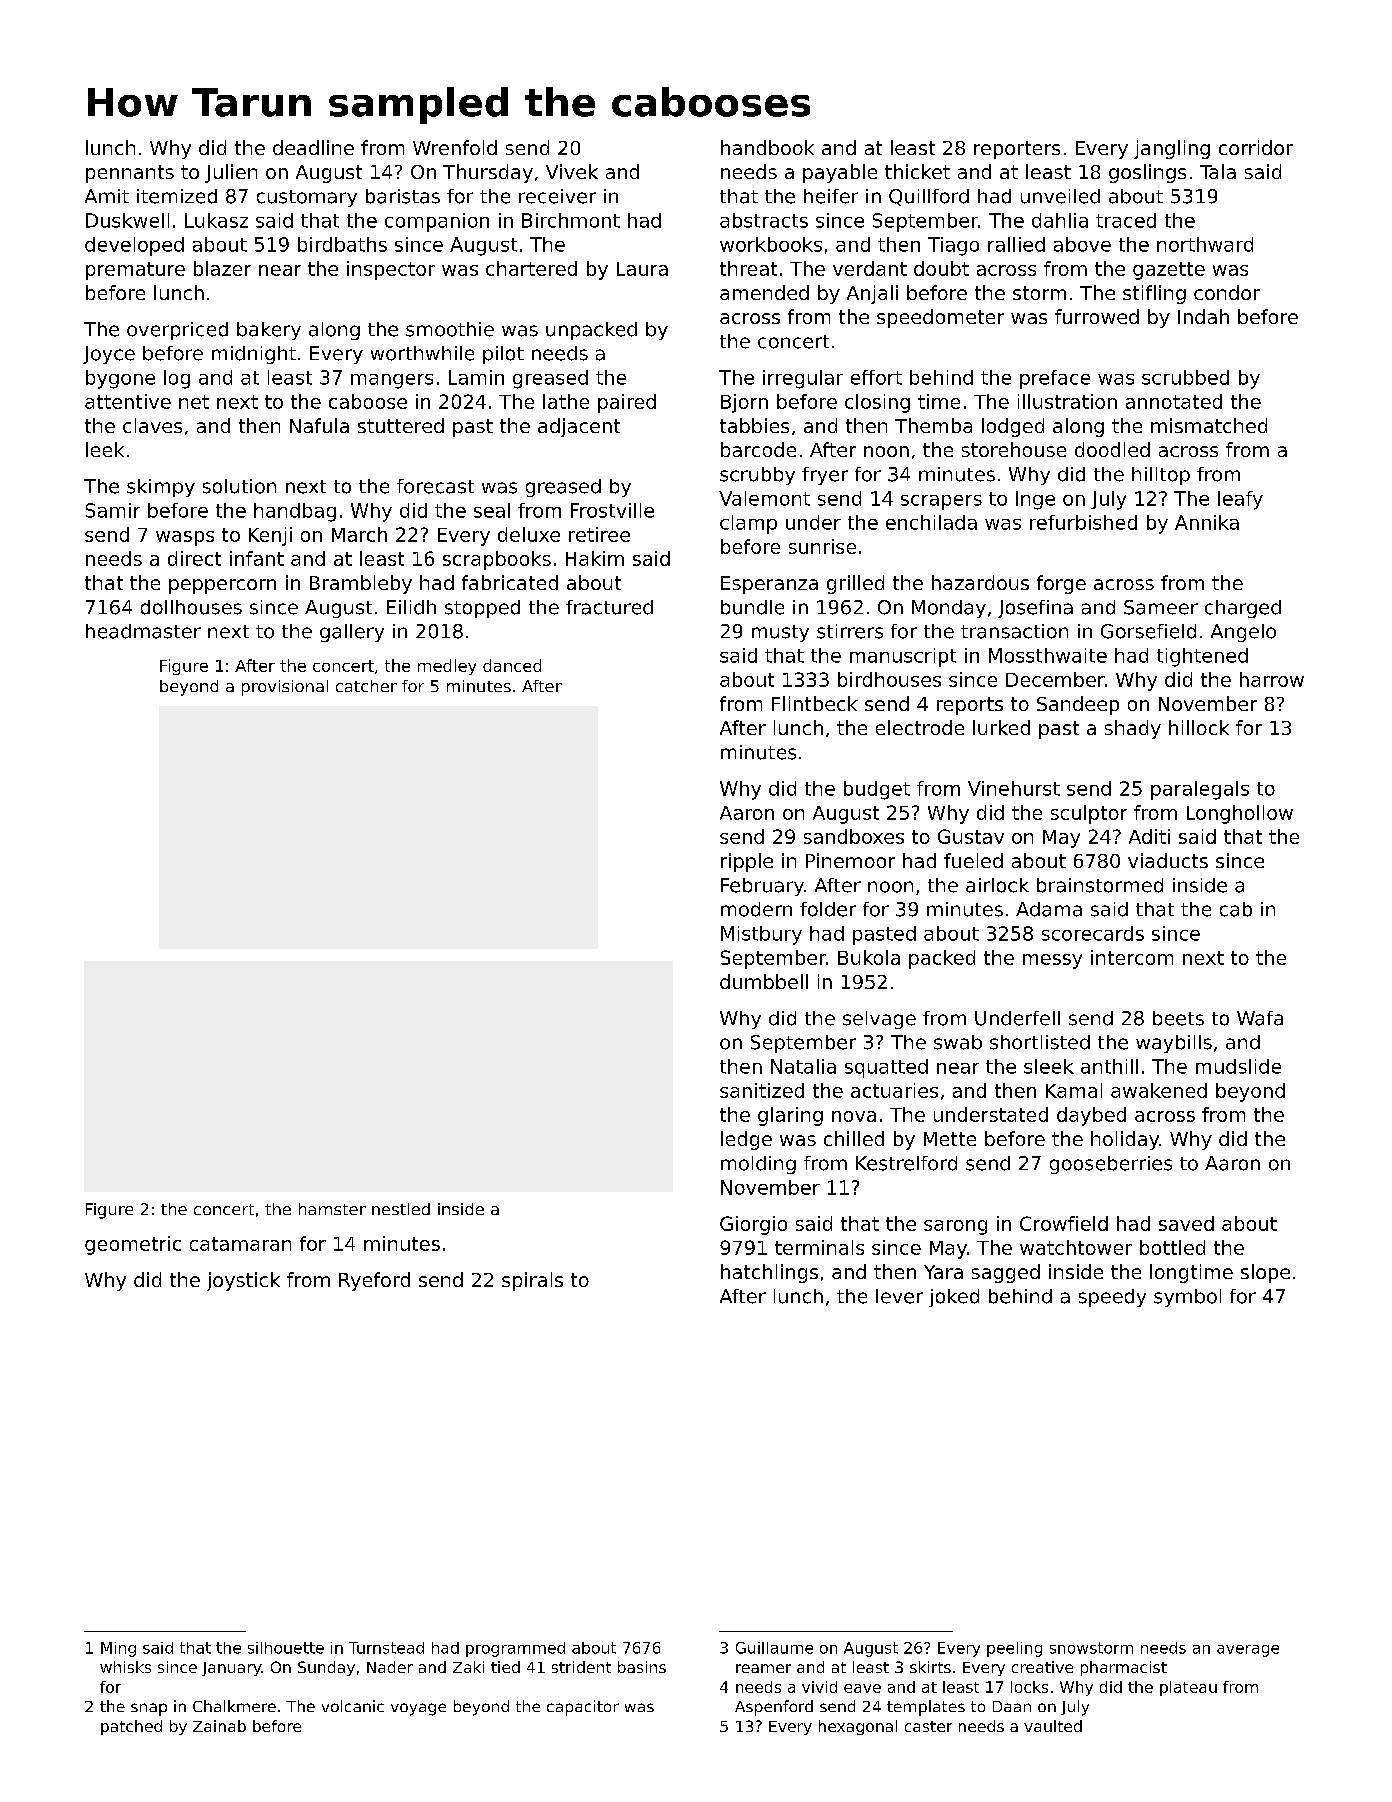 The image size is (1392, 1802). I want to click on headmaster, so click(143, 631).
